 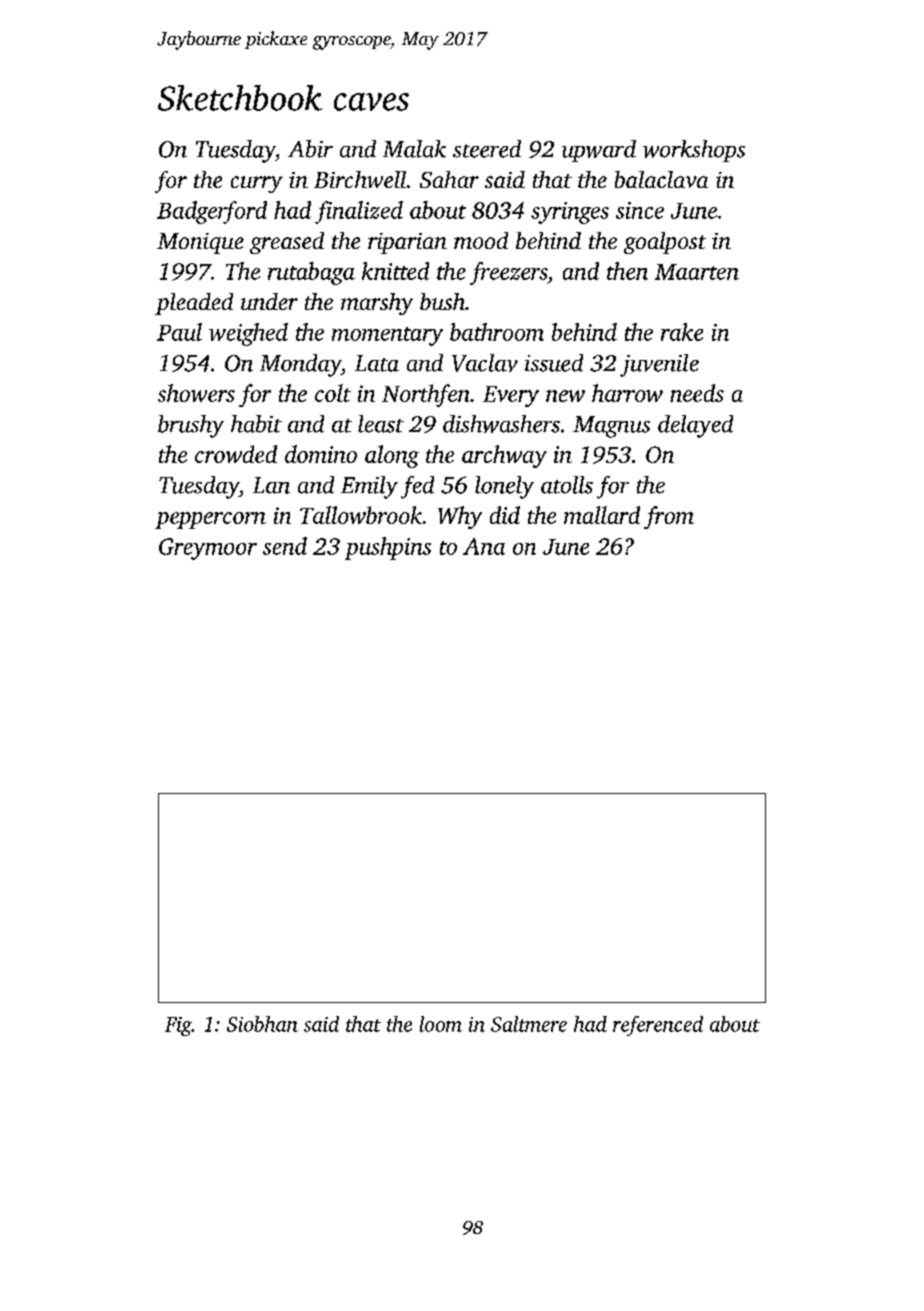 What do you see at coordinates (178, 1026) in the document?
I see `Fig` at bounding box center [178, 1026].
